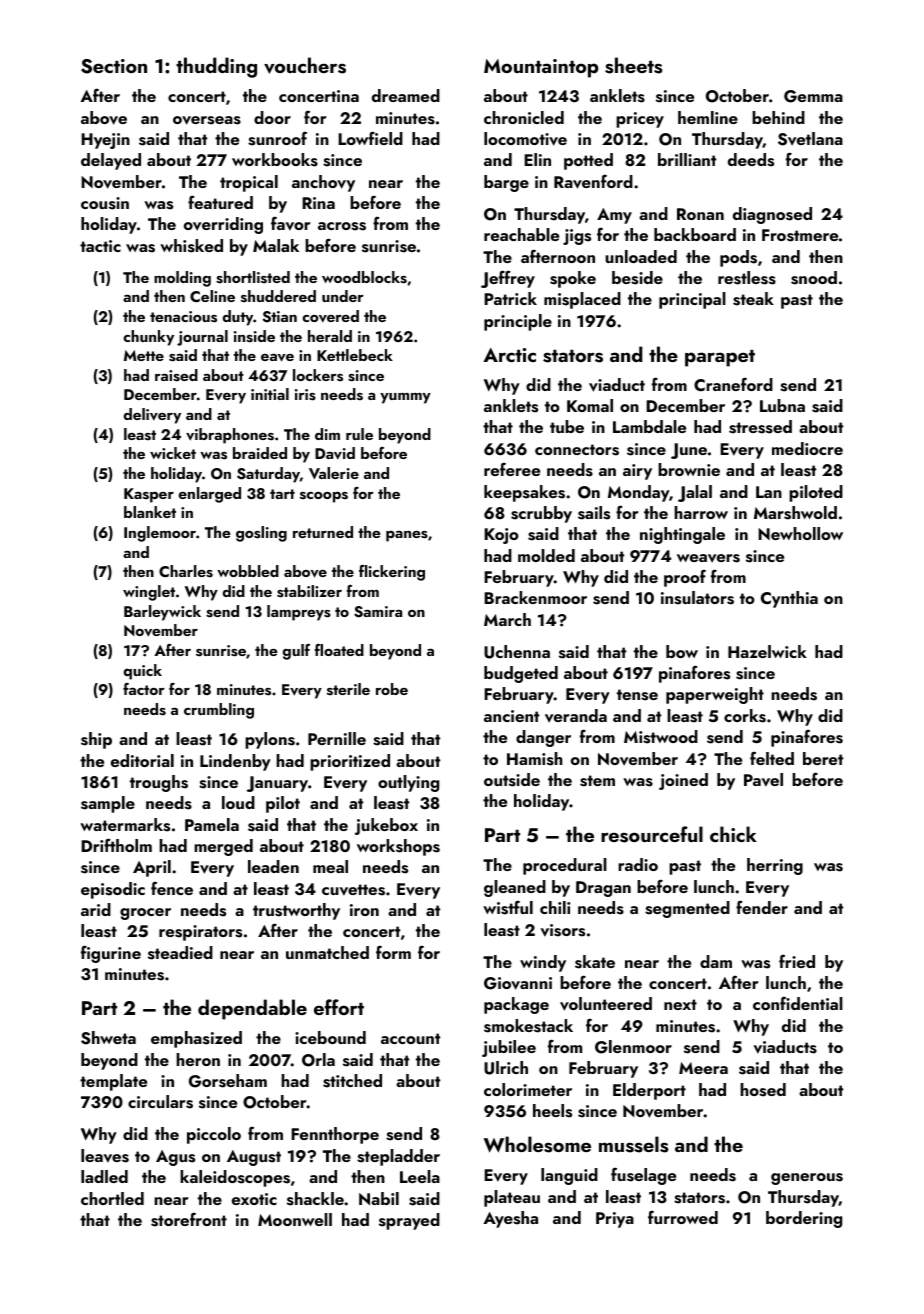 The width and height of the document is (924, 1314). I want to click on sheets, so click(633, 65).
